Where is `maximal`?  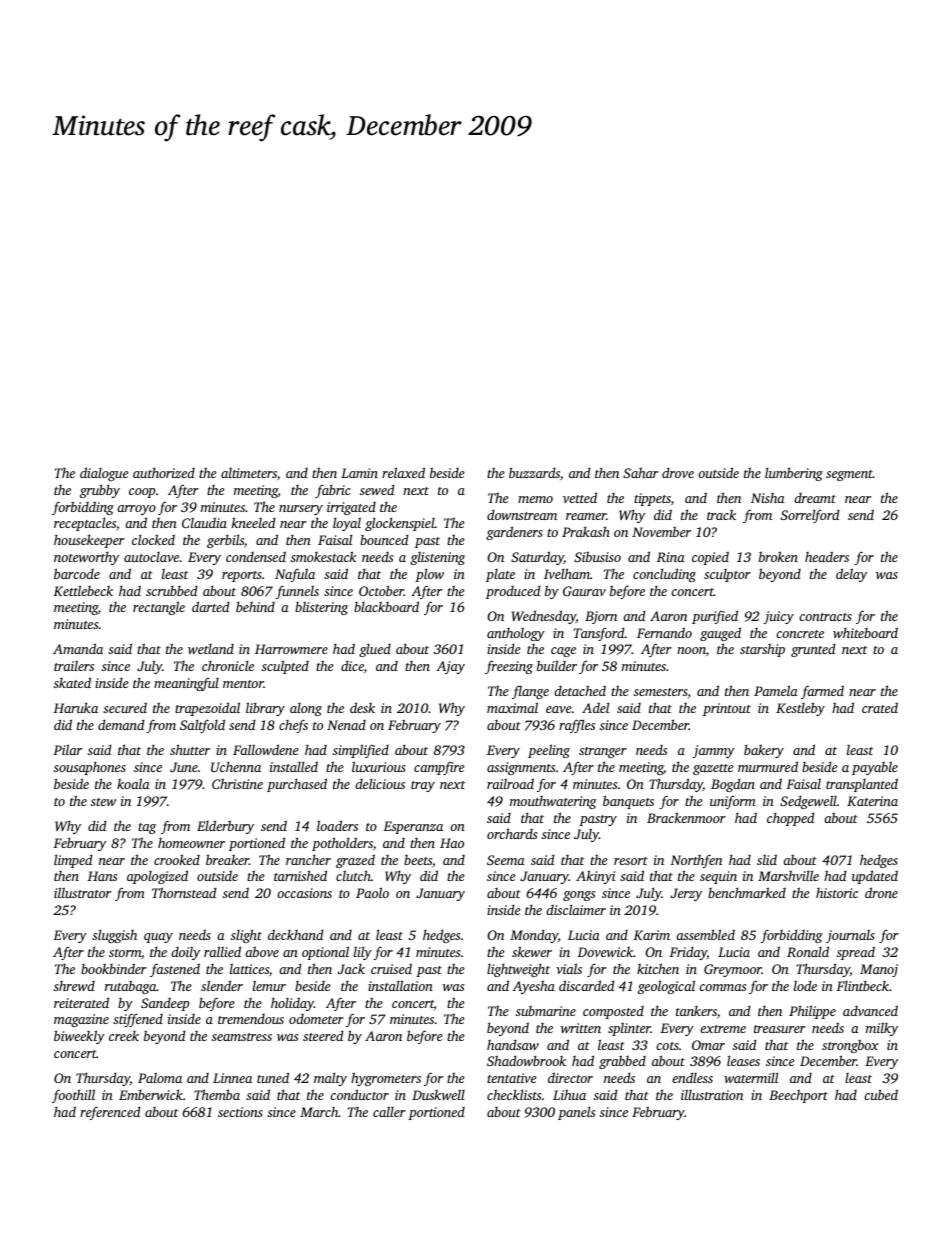 maximal is located at coordinates (512, 707).
